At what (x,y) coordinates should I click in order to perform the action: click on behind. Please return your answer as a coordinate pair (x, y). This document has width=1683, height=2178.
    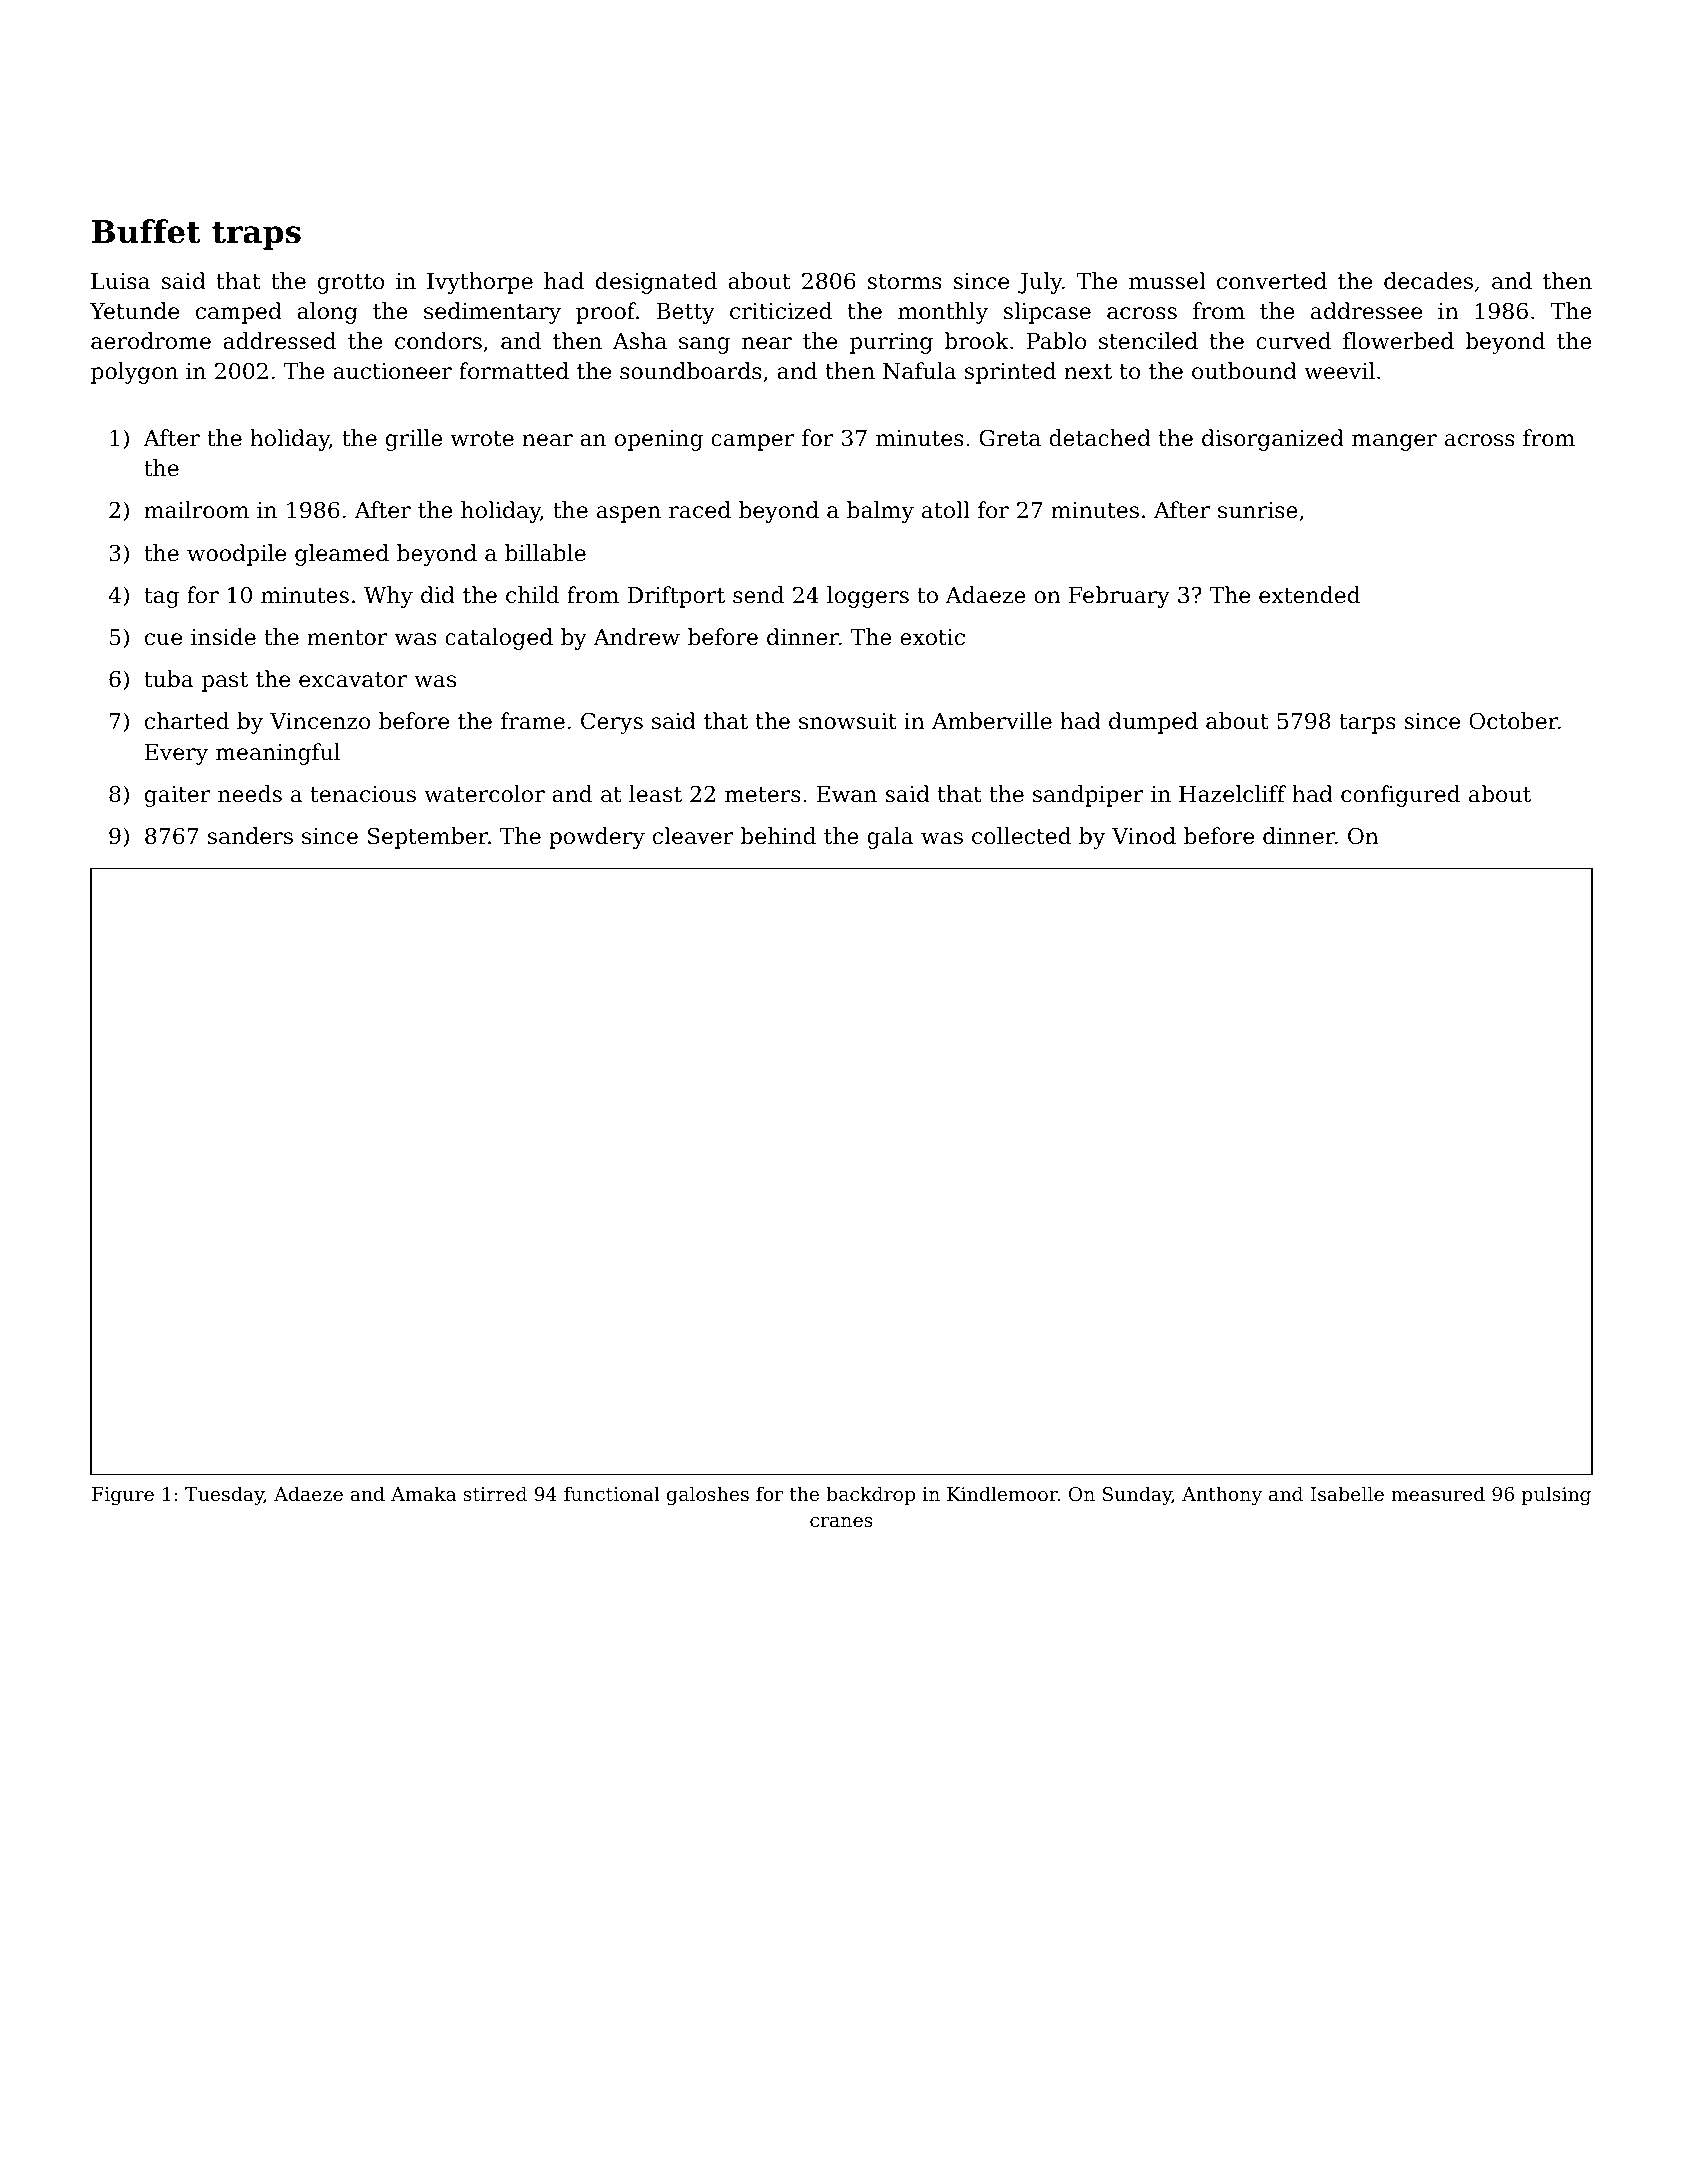
    Looking at the image, I should click on (778, 836).
